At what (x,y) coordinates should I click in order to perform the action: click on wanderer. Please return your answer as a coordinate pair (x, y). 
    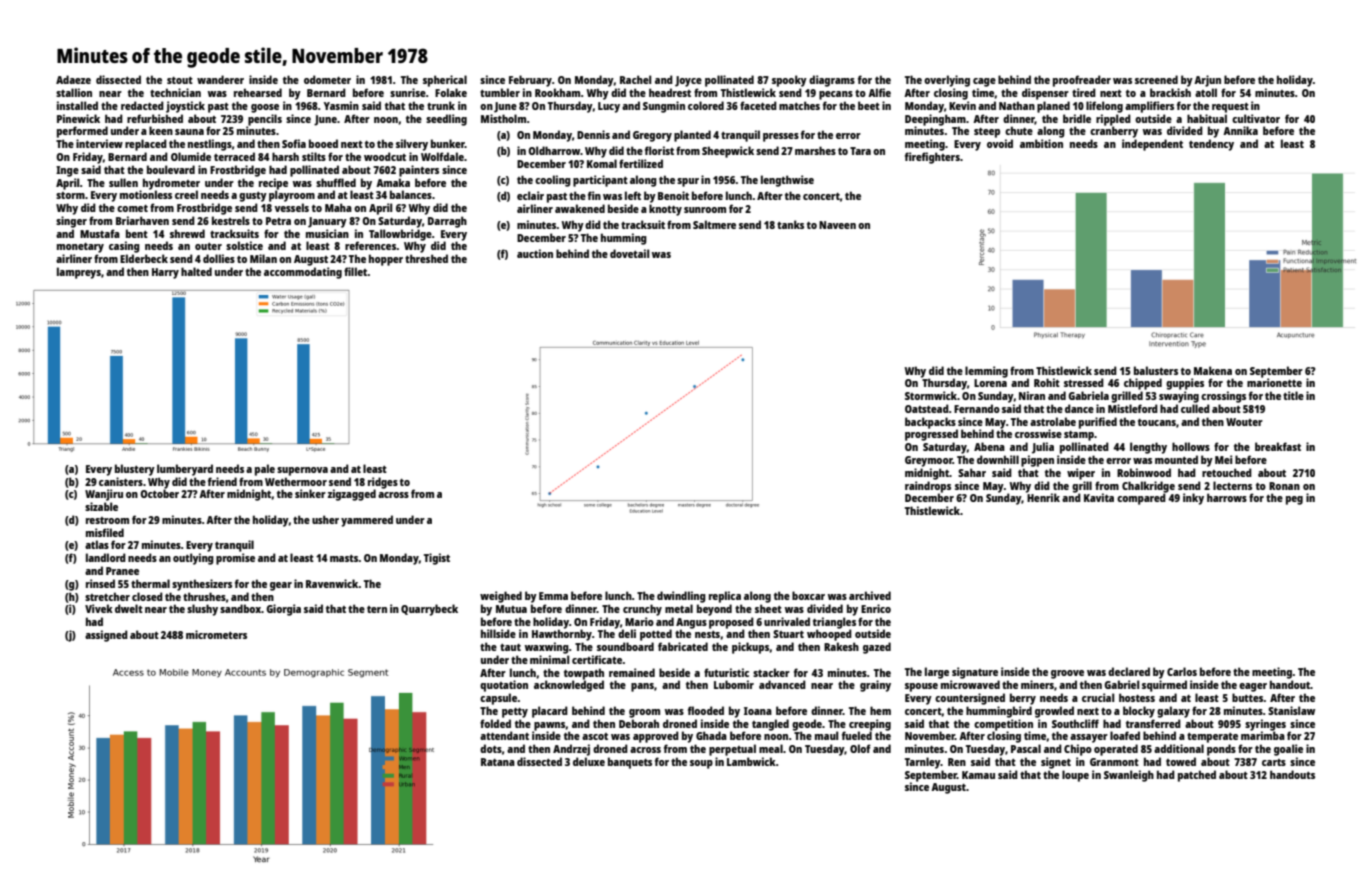
    Looking at the image, I should click on (220, 79).
